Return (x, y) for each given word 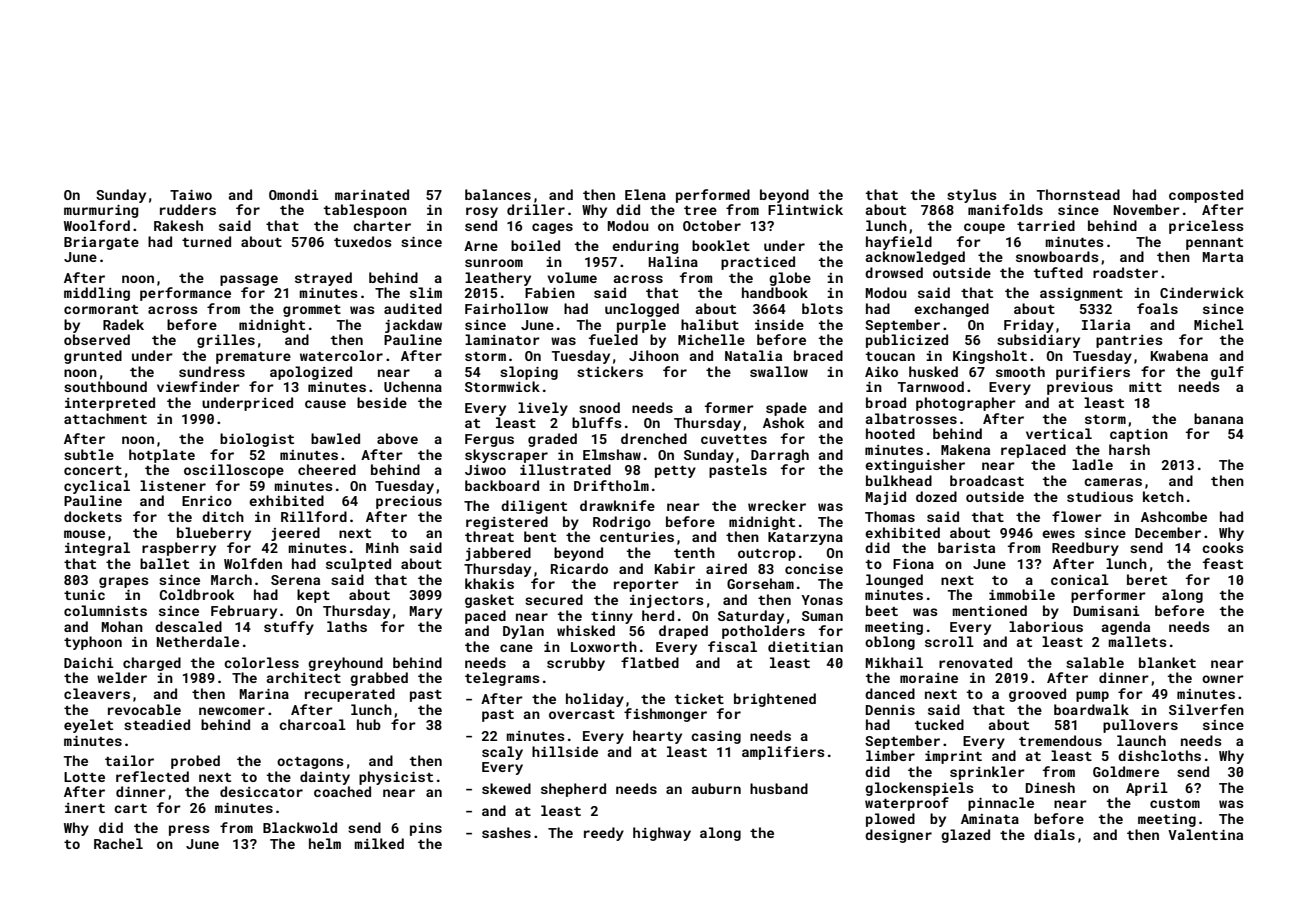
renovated (975, 662)
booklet (721, 245)
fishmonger (665, 715)
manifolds (1005, 209)
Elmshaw (612, 454)
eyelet (88, 726)
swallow (779, 371)
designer (898, 836)
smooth (1020, 371)
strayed (323, 279)
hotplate (162, 456)
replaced (1033, 451)
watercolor (341, 355)
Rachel (118, 843)
